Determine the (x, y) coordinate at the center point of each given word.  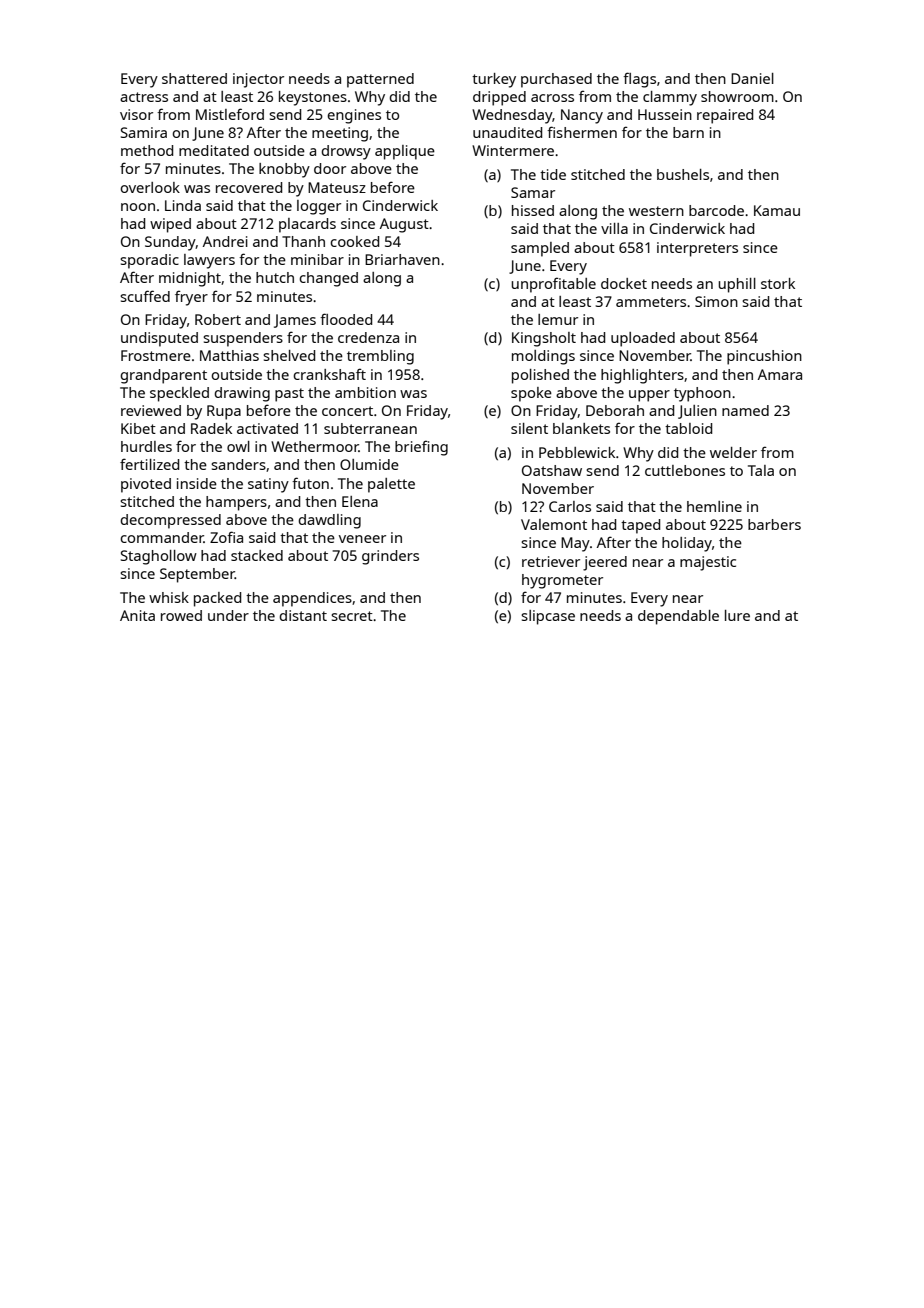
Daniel (752, 78)
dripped (499, 98)
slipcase (548, 617)
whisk (169, 597)
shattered (194, 78)
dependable (678, 617)
